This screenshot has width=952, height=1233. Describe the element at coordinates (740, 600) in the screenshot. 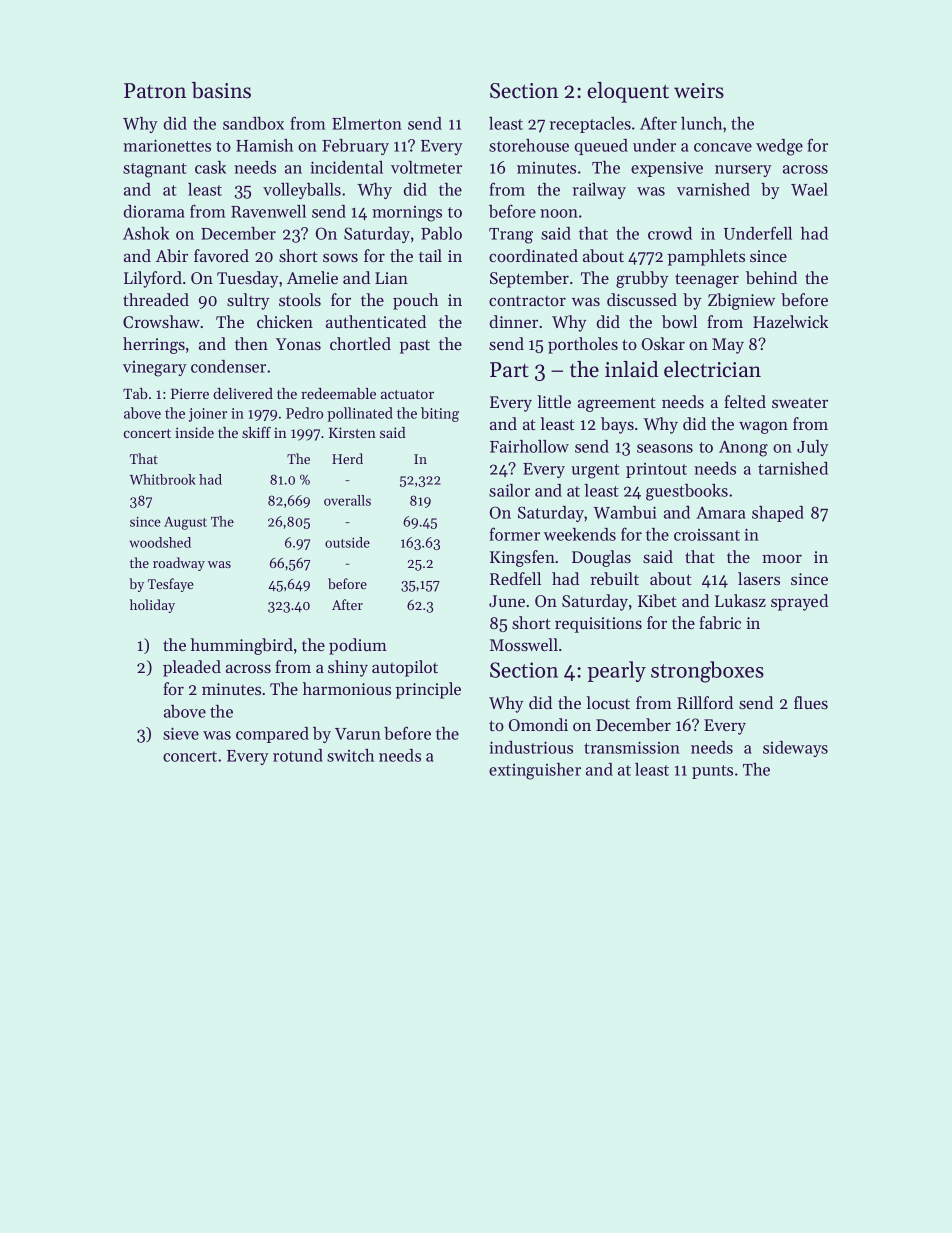

I see `Lukasz` at that location.
